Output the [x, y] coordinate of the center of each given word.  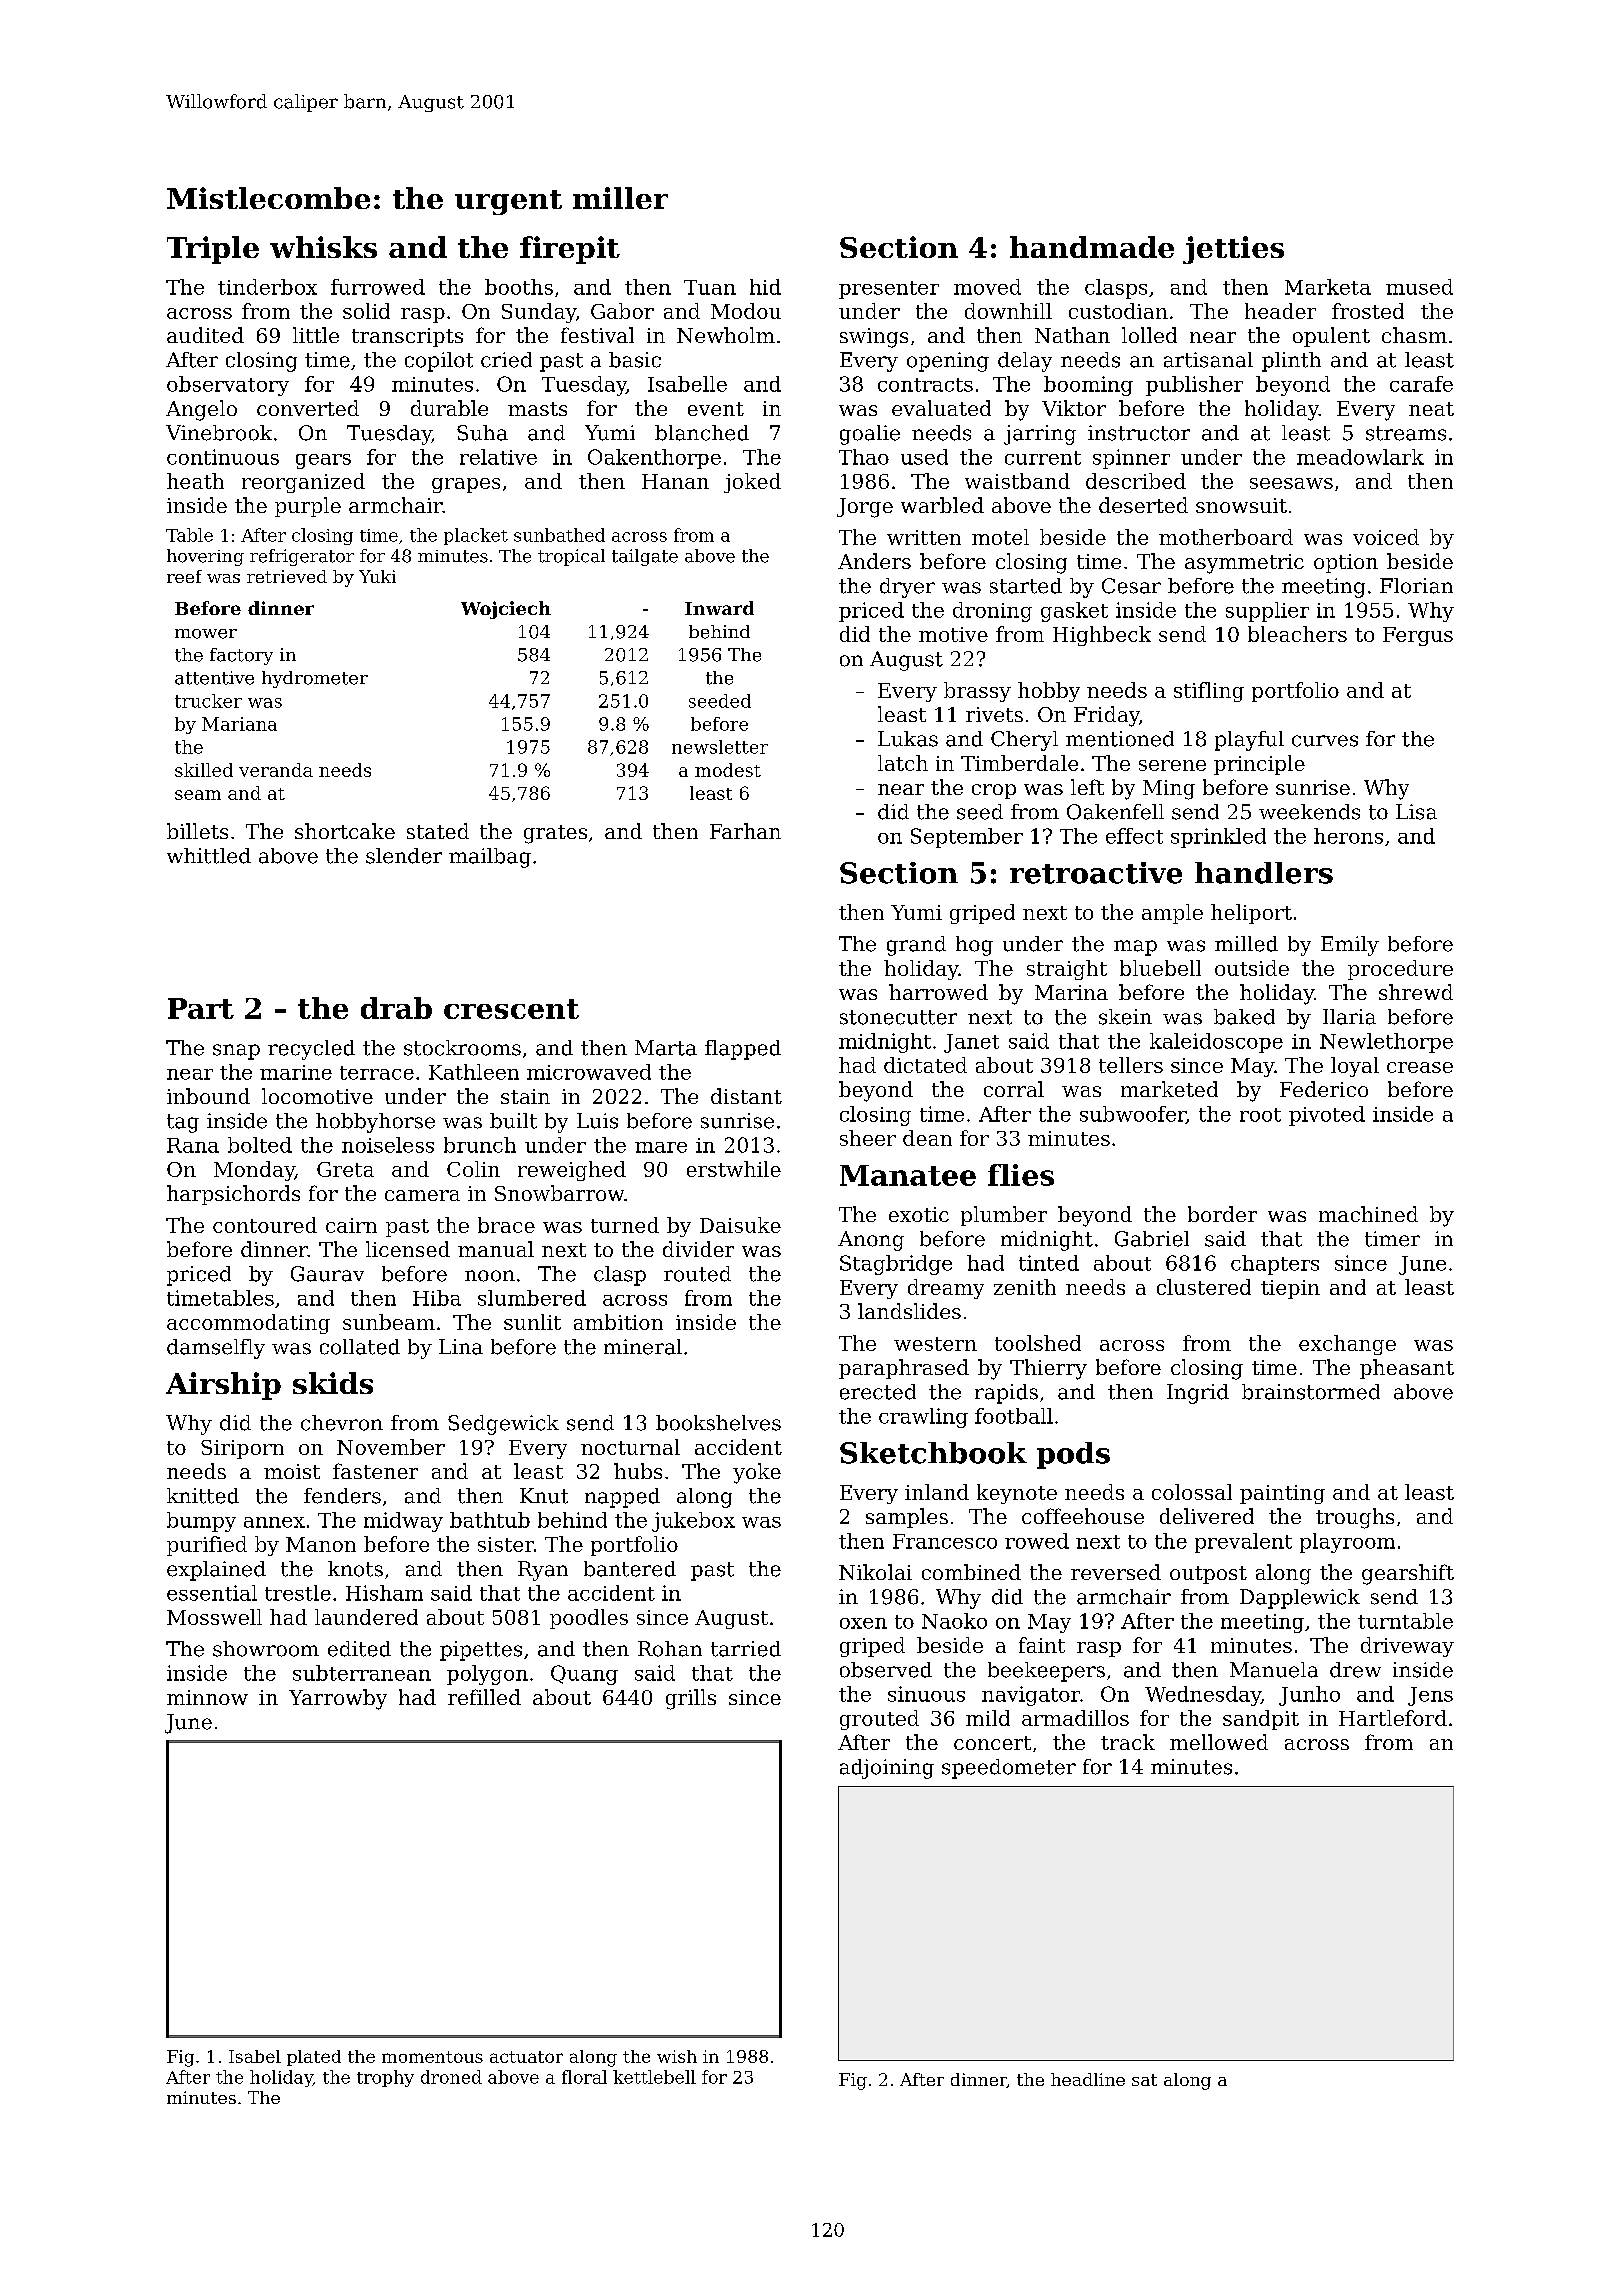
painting [1282, 1494]
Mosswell [214, 1617]
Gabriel [1152, 1239]
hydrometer [315, 679]
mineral [643, 1347]
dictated [925, 1065]
